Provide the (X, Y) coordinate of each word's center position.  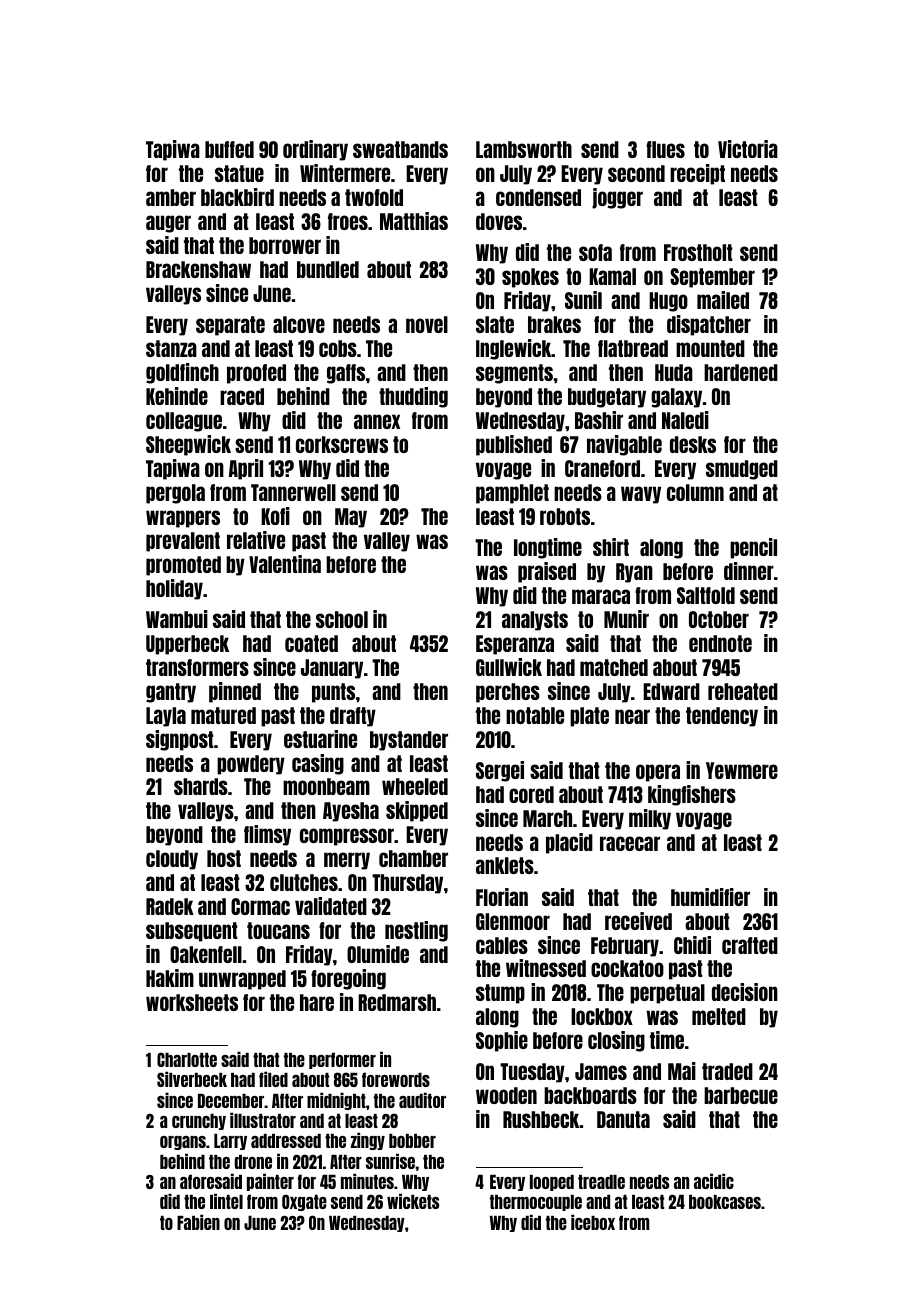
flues (665, 149)
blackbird (237, 197)
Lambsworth (524, 149)
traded (727, 1071)
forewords (396, 1079)
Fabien (198, 1222)
